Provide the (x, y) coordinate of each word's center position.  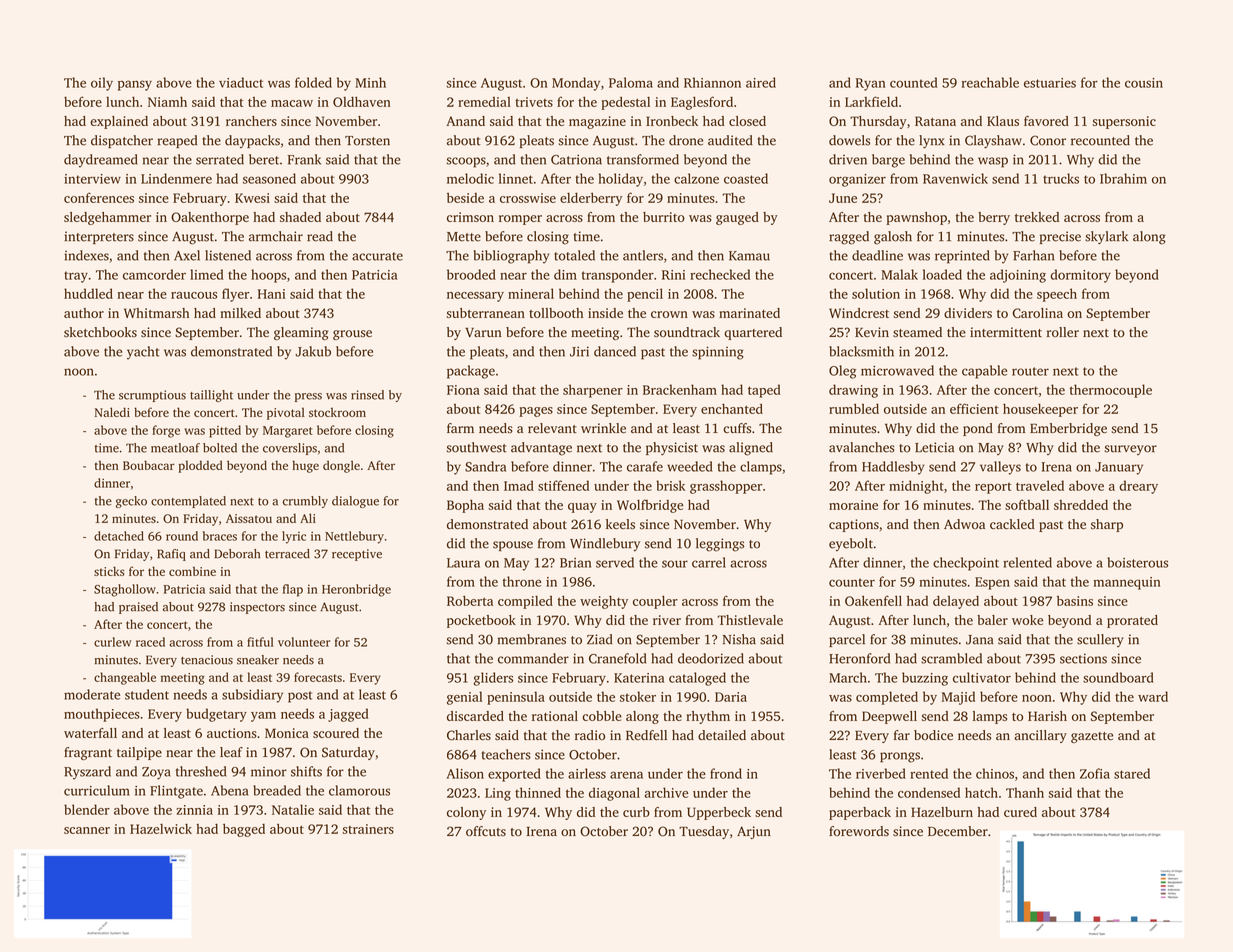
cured (1020, 812)
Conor (1048, 140)
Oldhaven (361, 101)
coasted (746, 178)
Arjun (754, 832)
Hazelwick (161, 829)
